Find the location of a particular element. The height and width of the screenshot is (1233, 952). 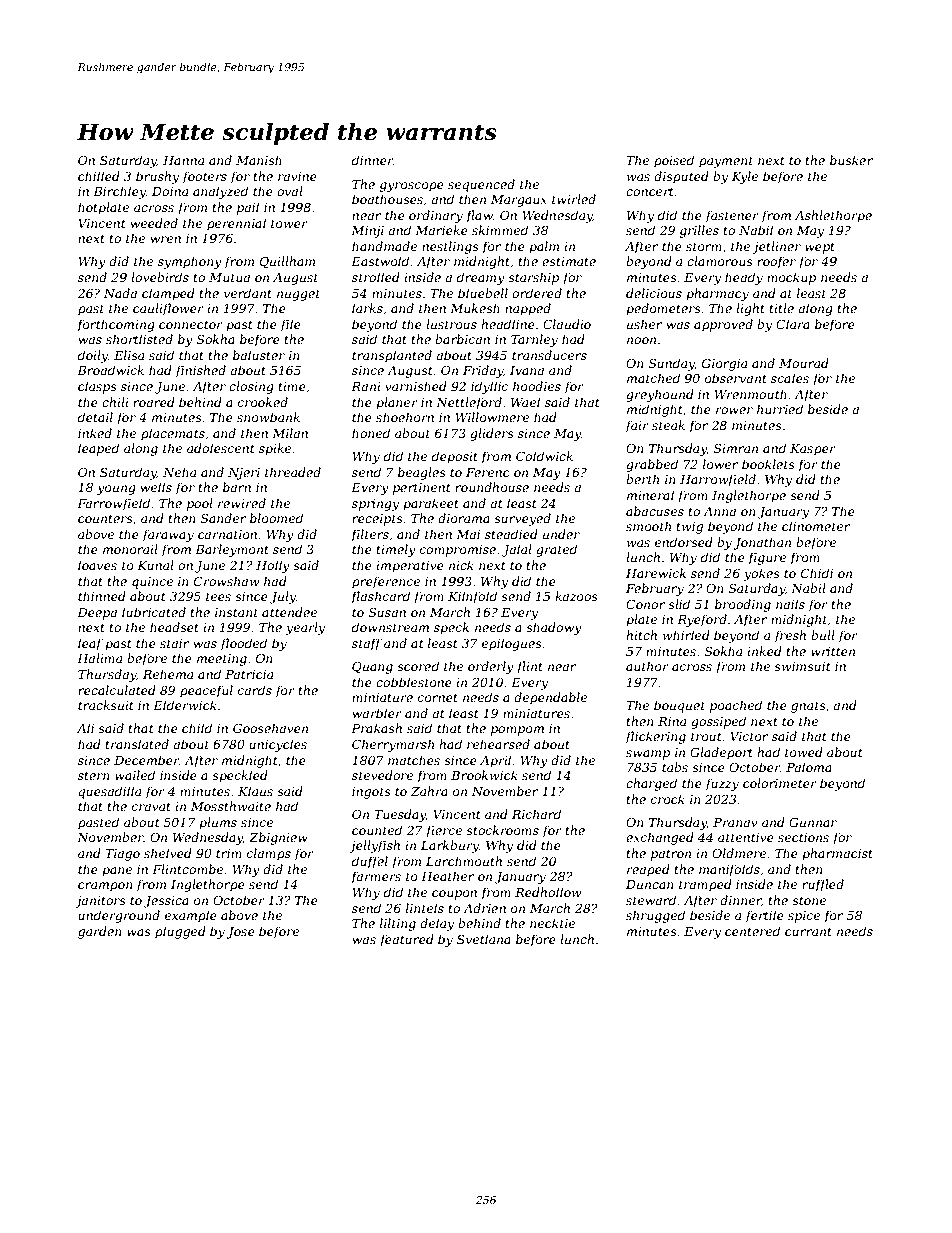

tracksuit is located at coordinates (106, 705).
